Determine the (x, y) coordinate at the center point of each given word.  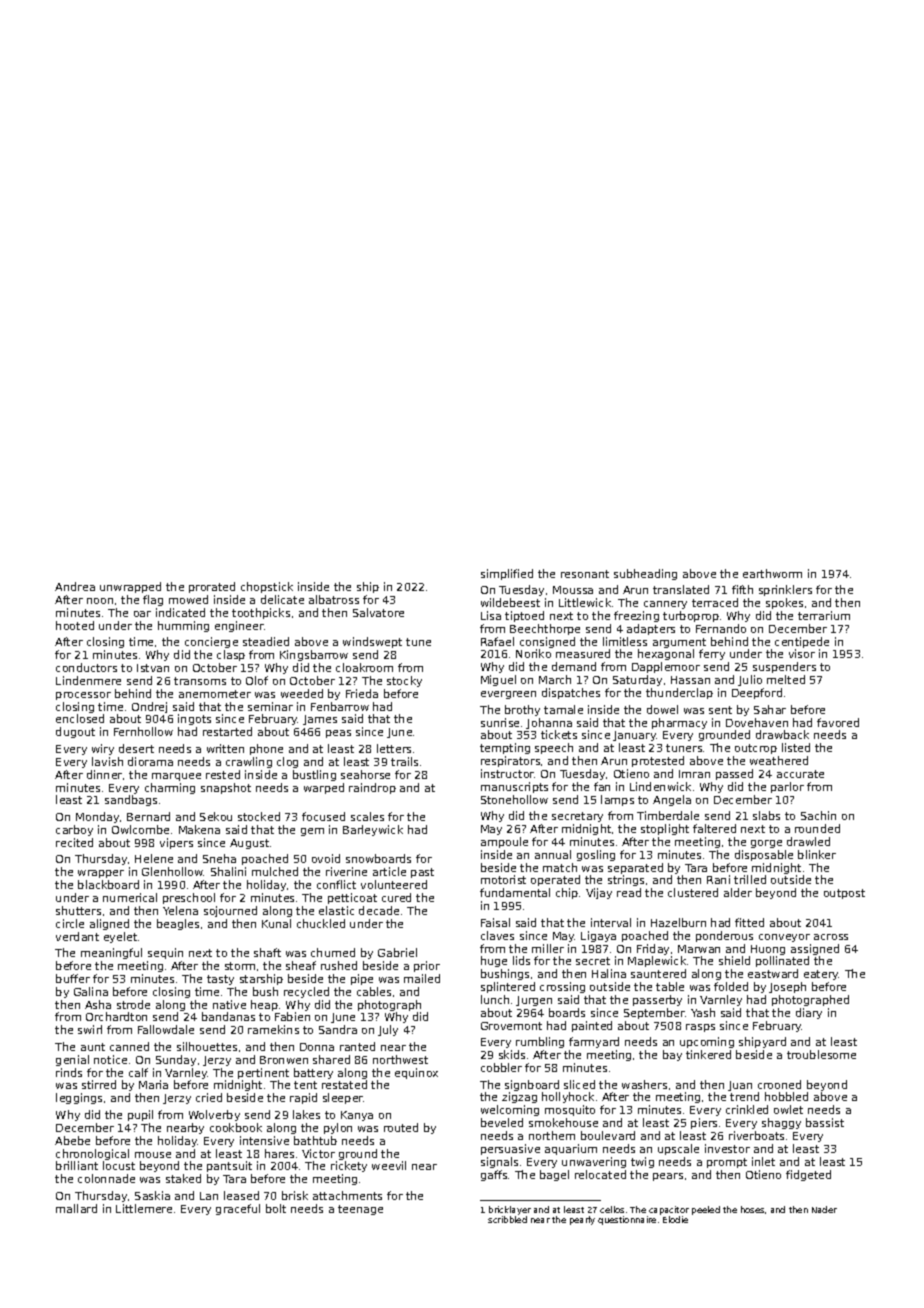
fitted (749, 922)
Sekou (216, 816)
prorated (212, 587)
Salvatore (378, 612)
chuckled (321, 923)
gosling (596, 855)
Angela (672, 800)
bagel (554, 1175)
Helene (154, 858)
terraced (715, 602)
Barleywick (373, 830)
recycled (306, 992)
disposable (764, 855)
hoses (752, 1209)
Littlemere (144, 1208)
